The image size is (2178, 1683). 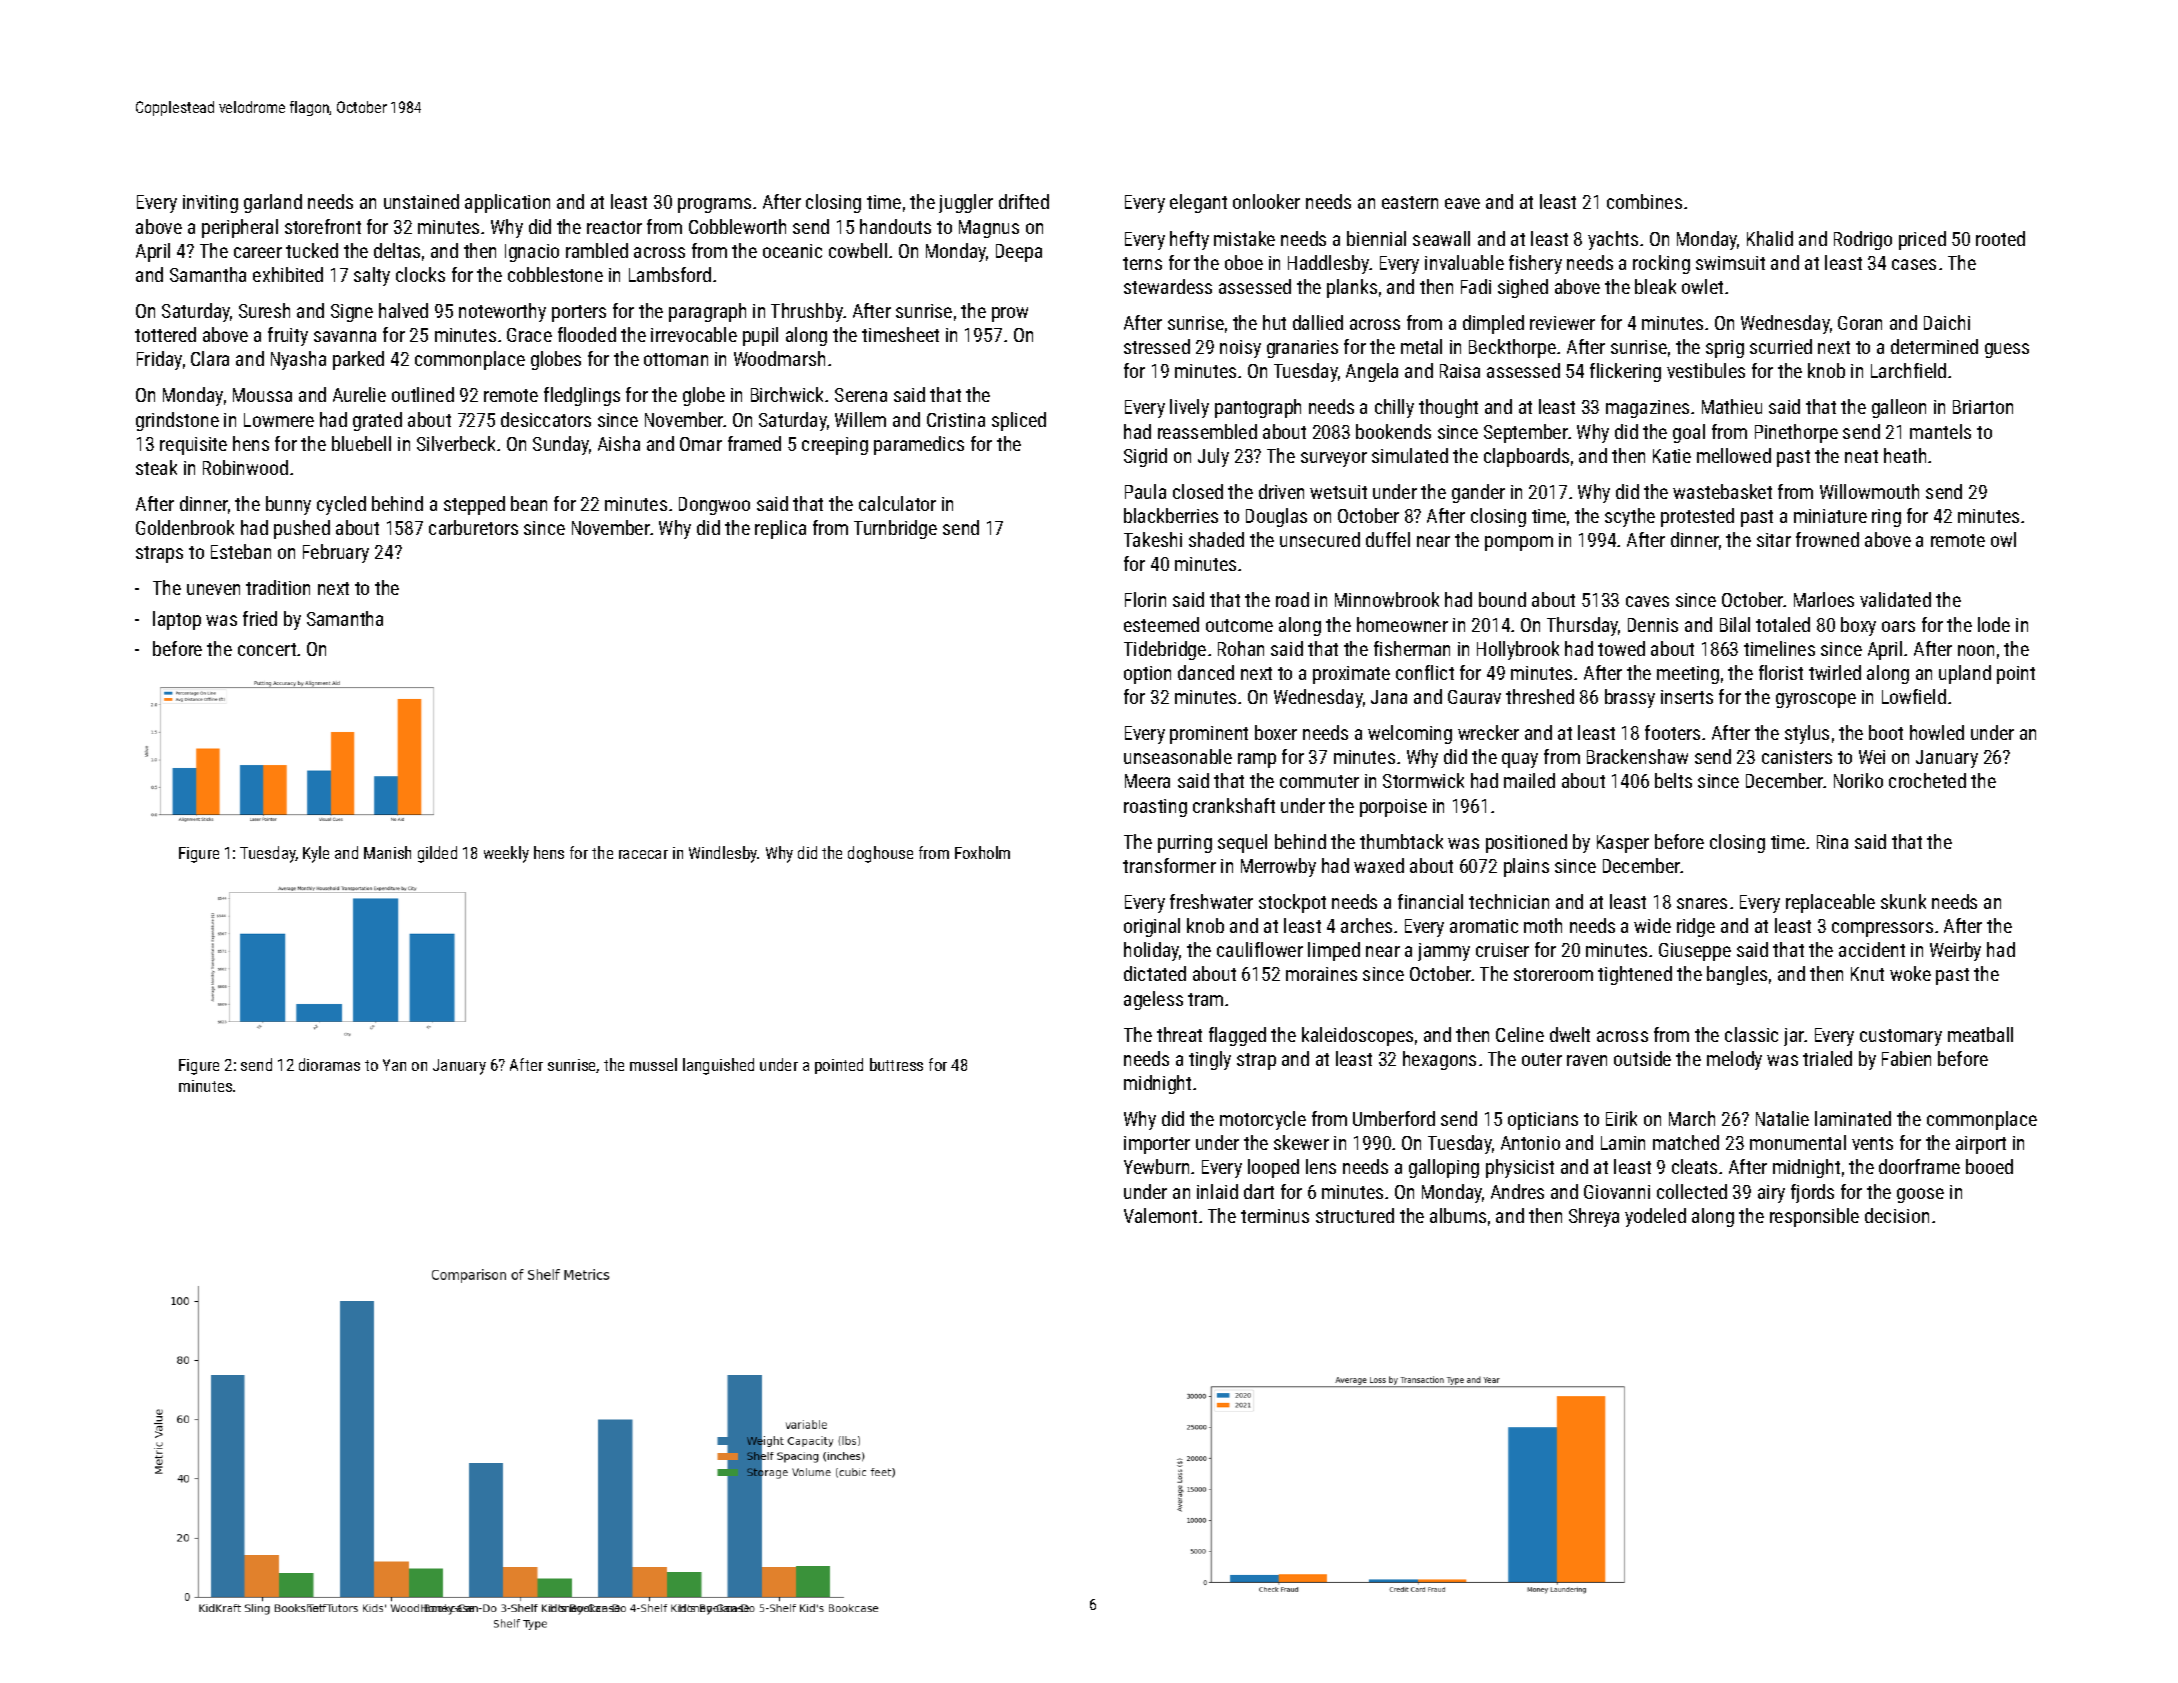 I want to click on Valemont, so click(x=1160, y=1215).
